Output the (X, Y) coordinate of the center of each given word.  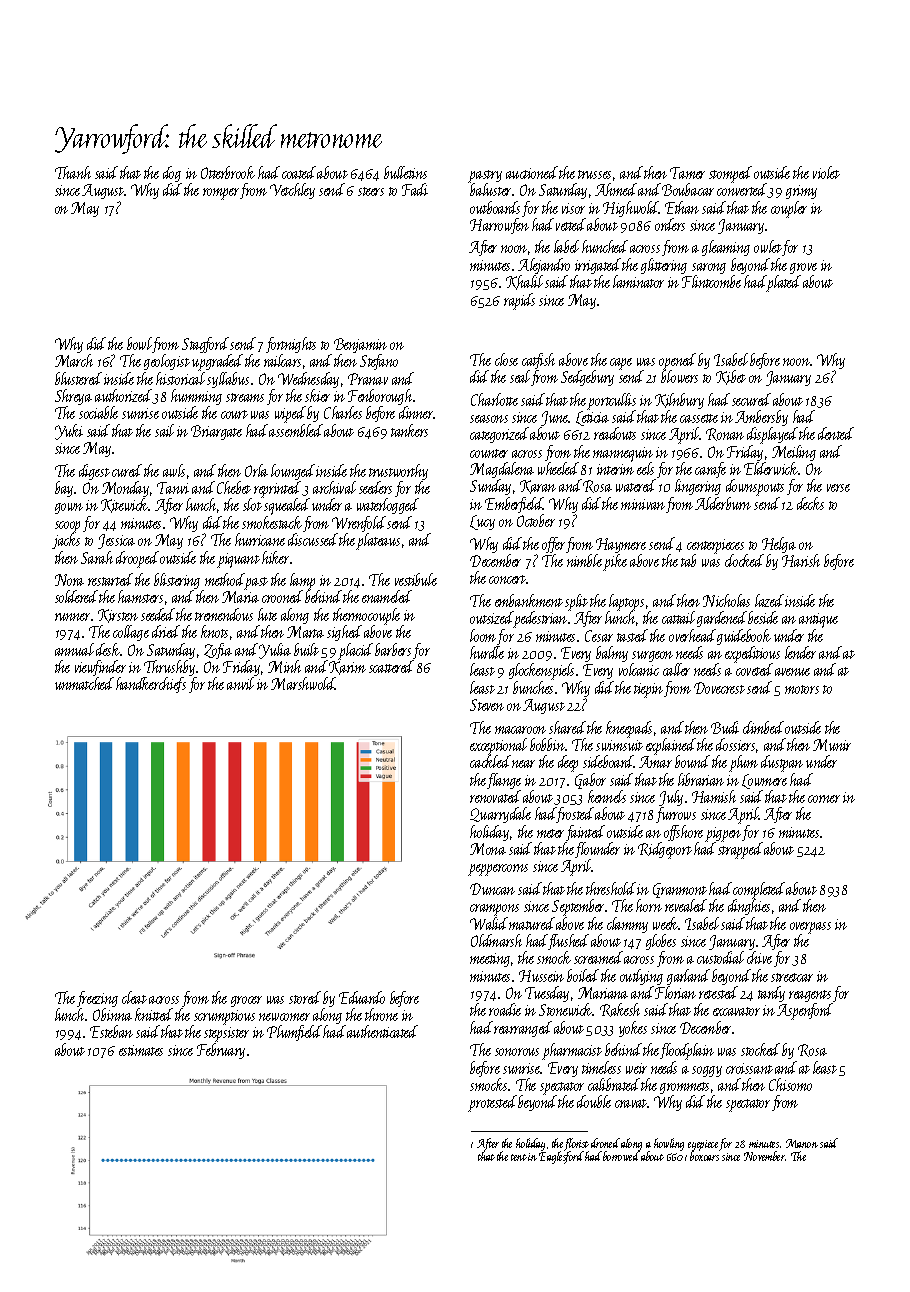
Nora (69, 580)
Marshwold (303, 683)
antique (818, 620)
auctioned (532, 172)
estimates (141, 1050)
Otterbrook (228, 172)
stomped (730, 174)
